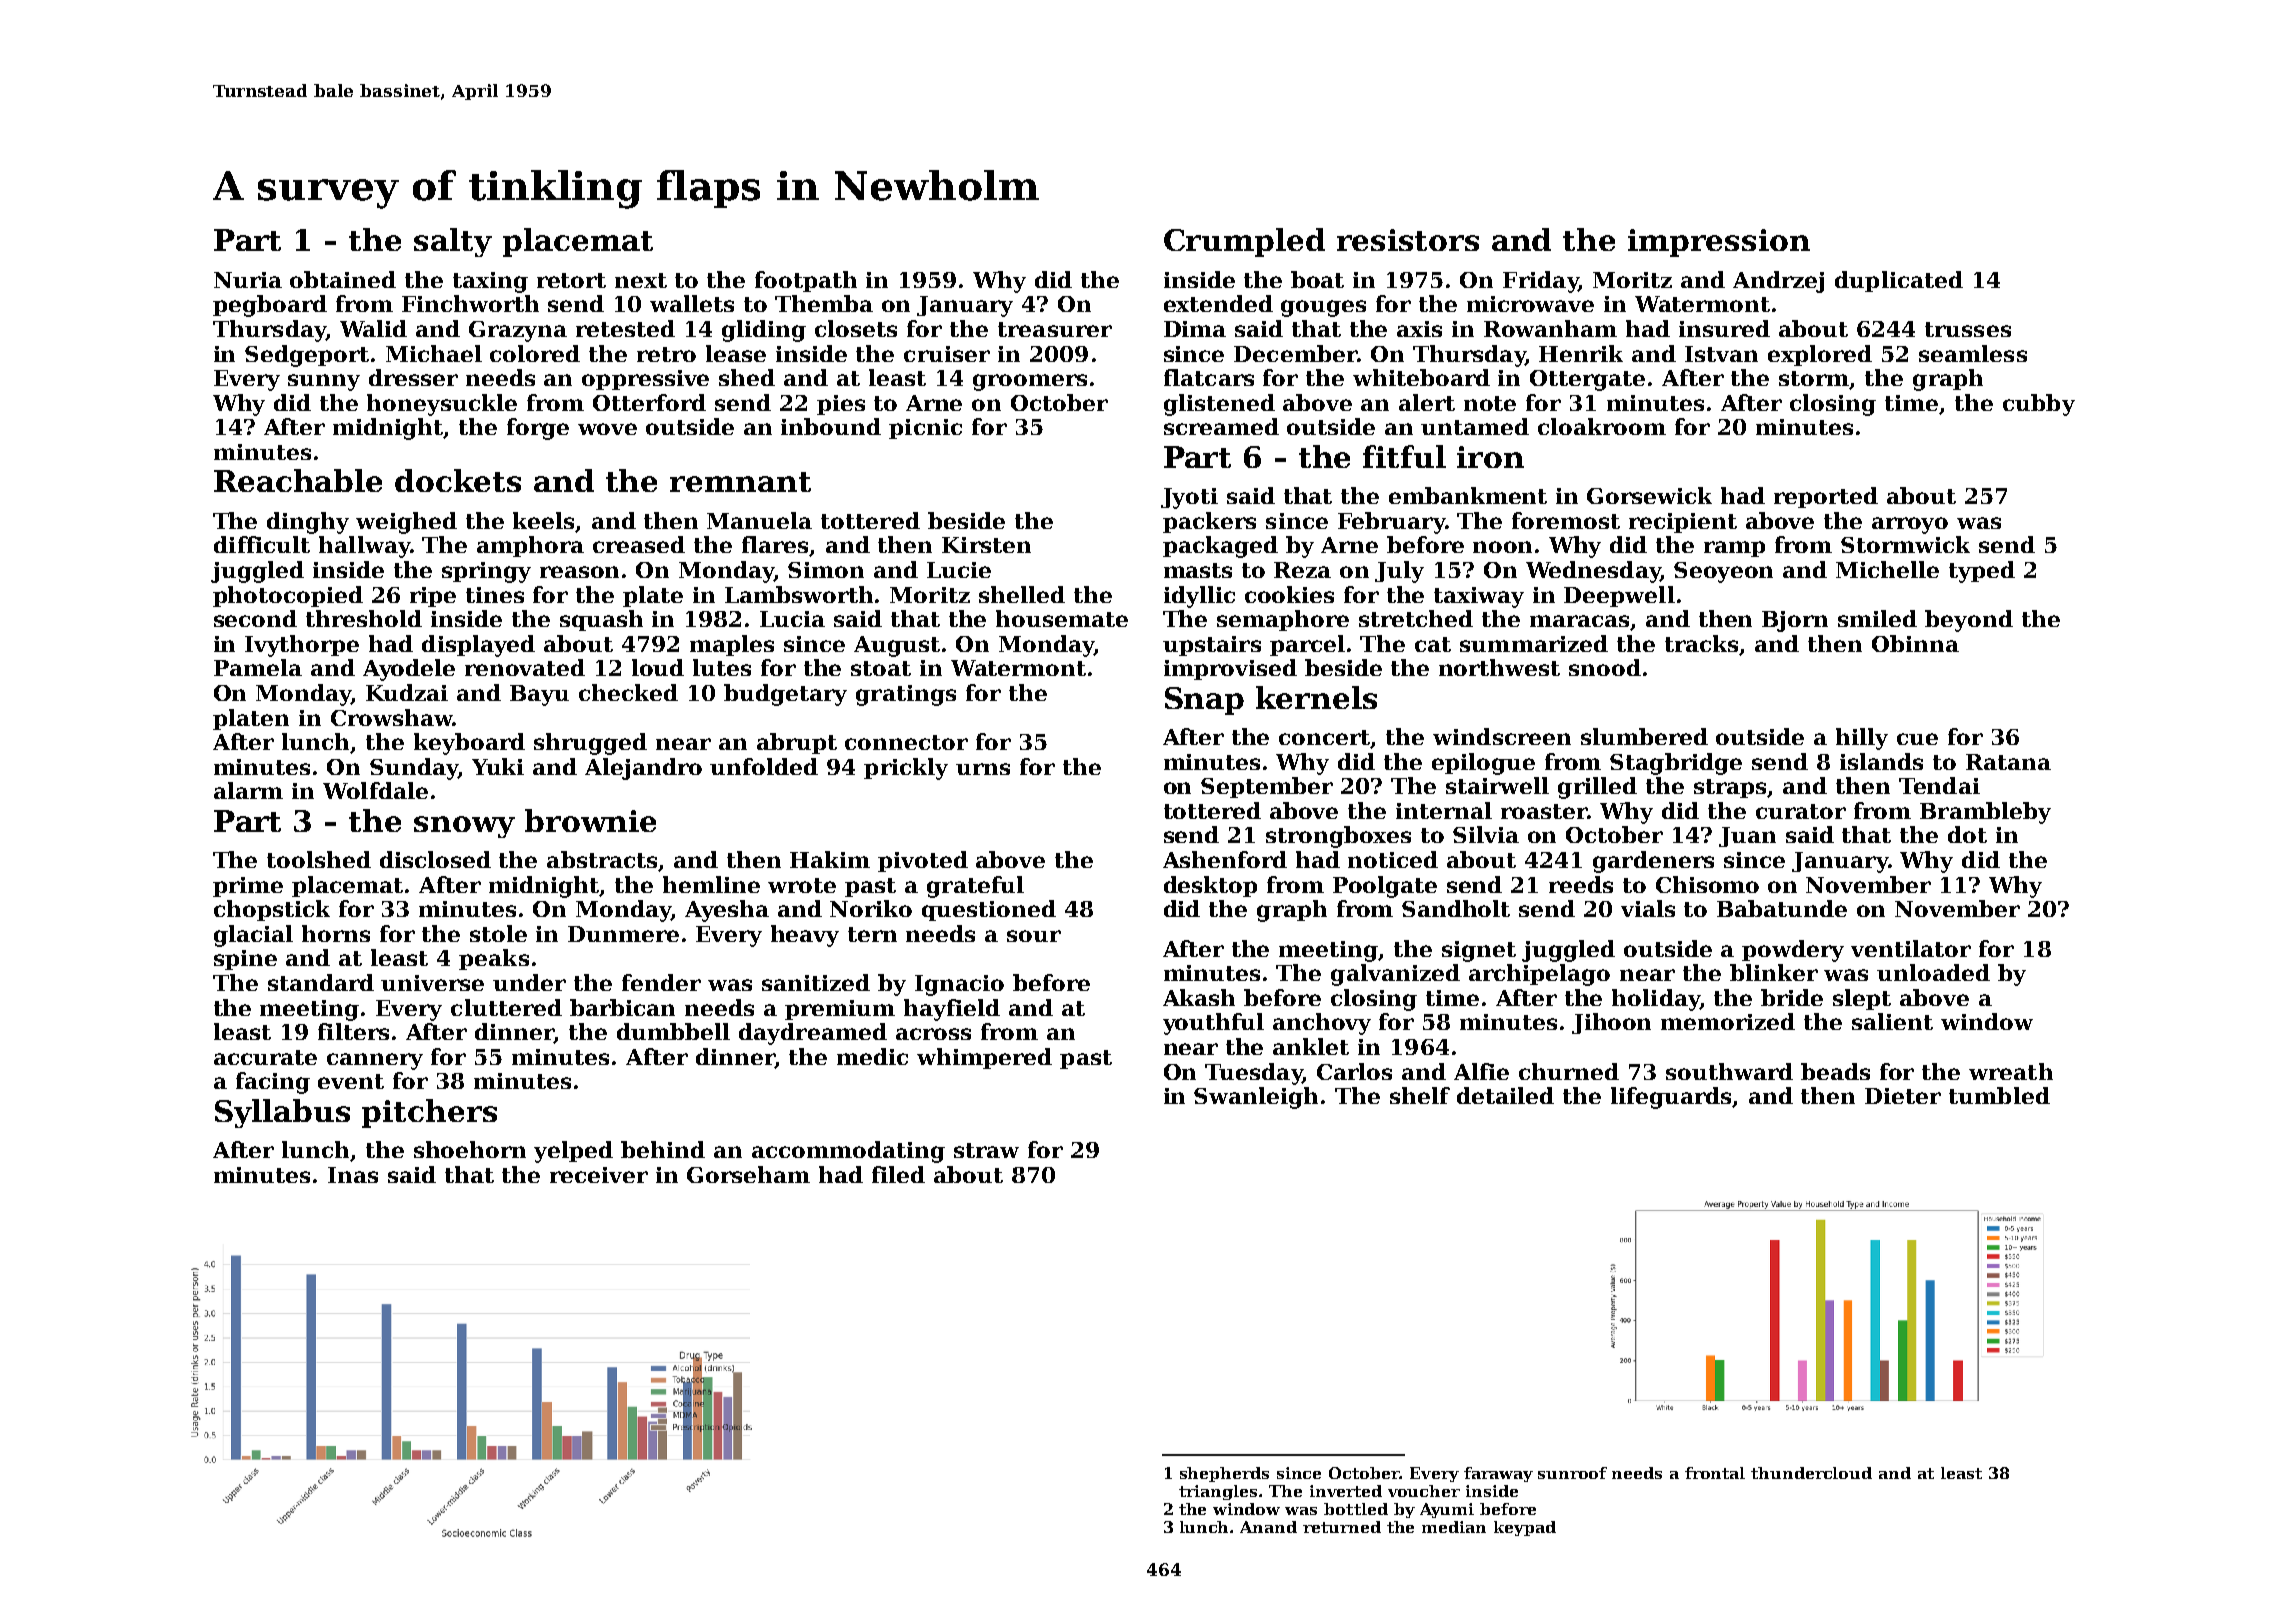 This image has width=2292, height=1620. What do you see at coordinates (1525, 1528) in the image?
I see `keypad` at bounding box center [1525, 1528].
